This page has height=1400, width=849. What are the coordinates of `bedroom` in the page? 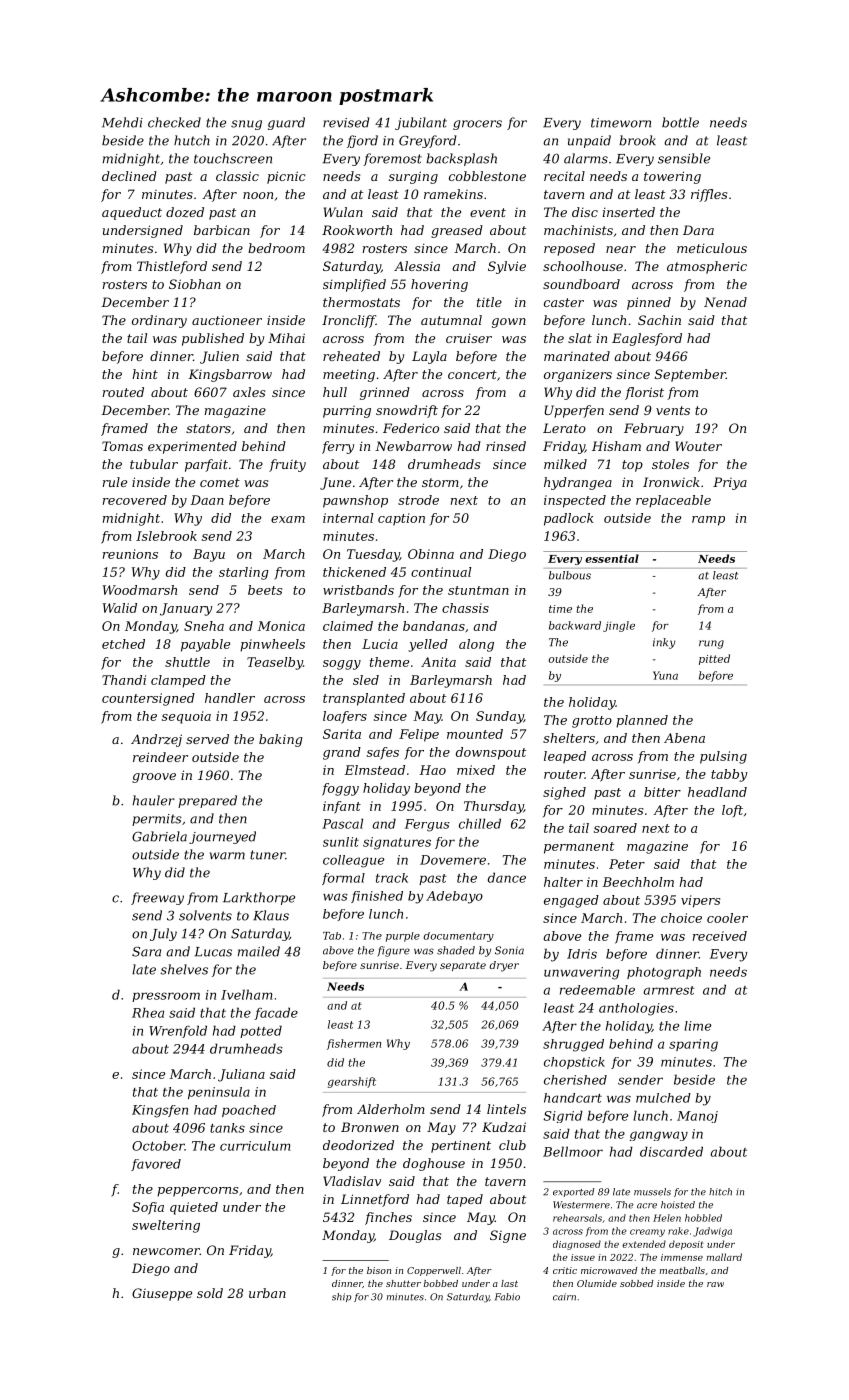 It's located at (276, 248).
